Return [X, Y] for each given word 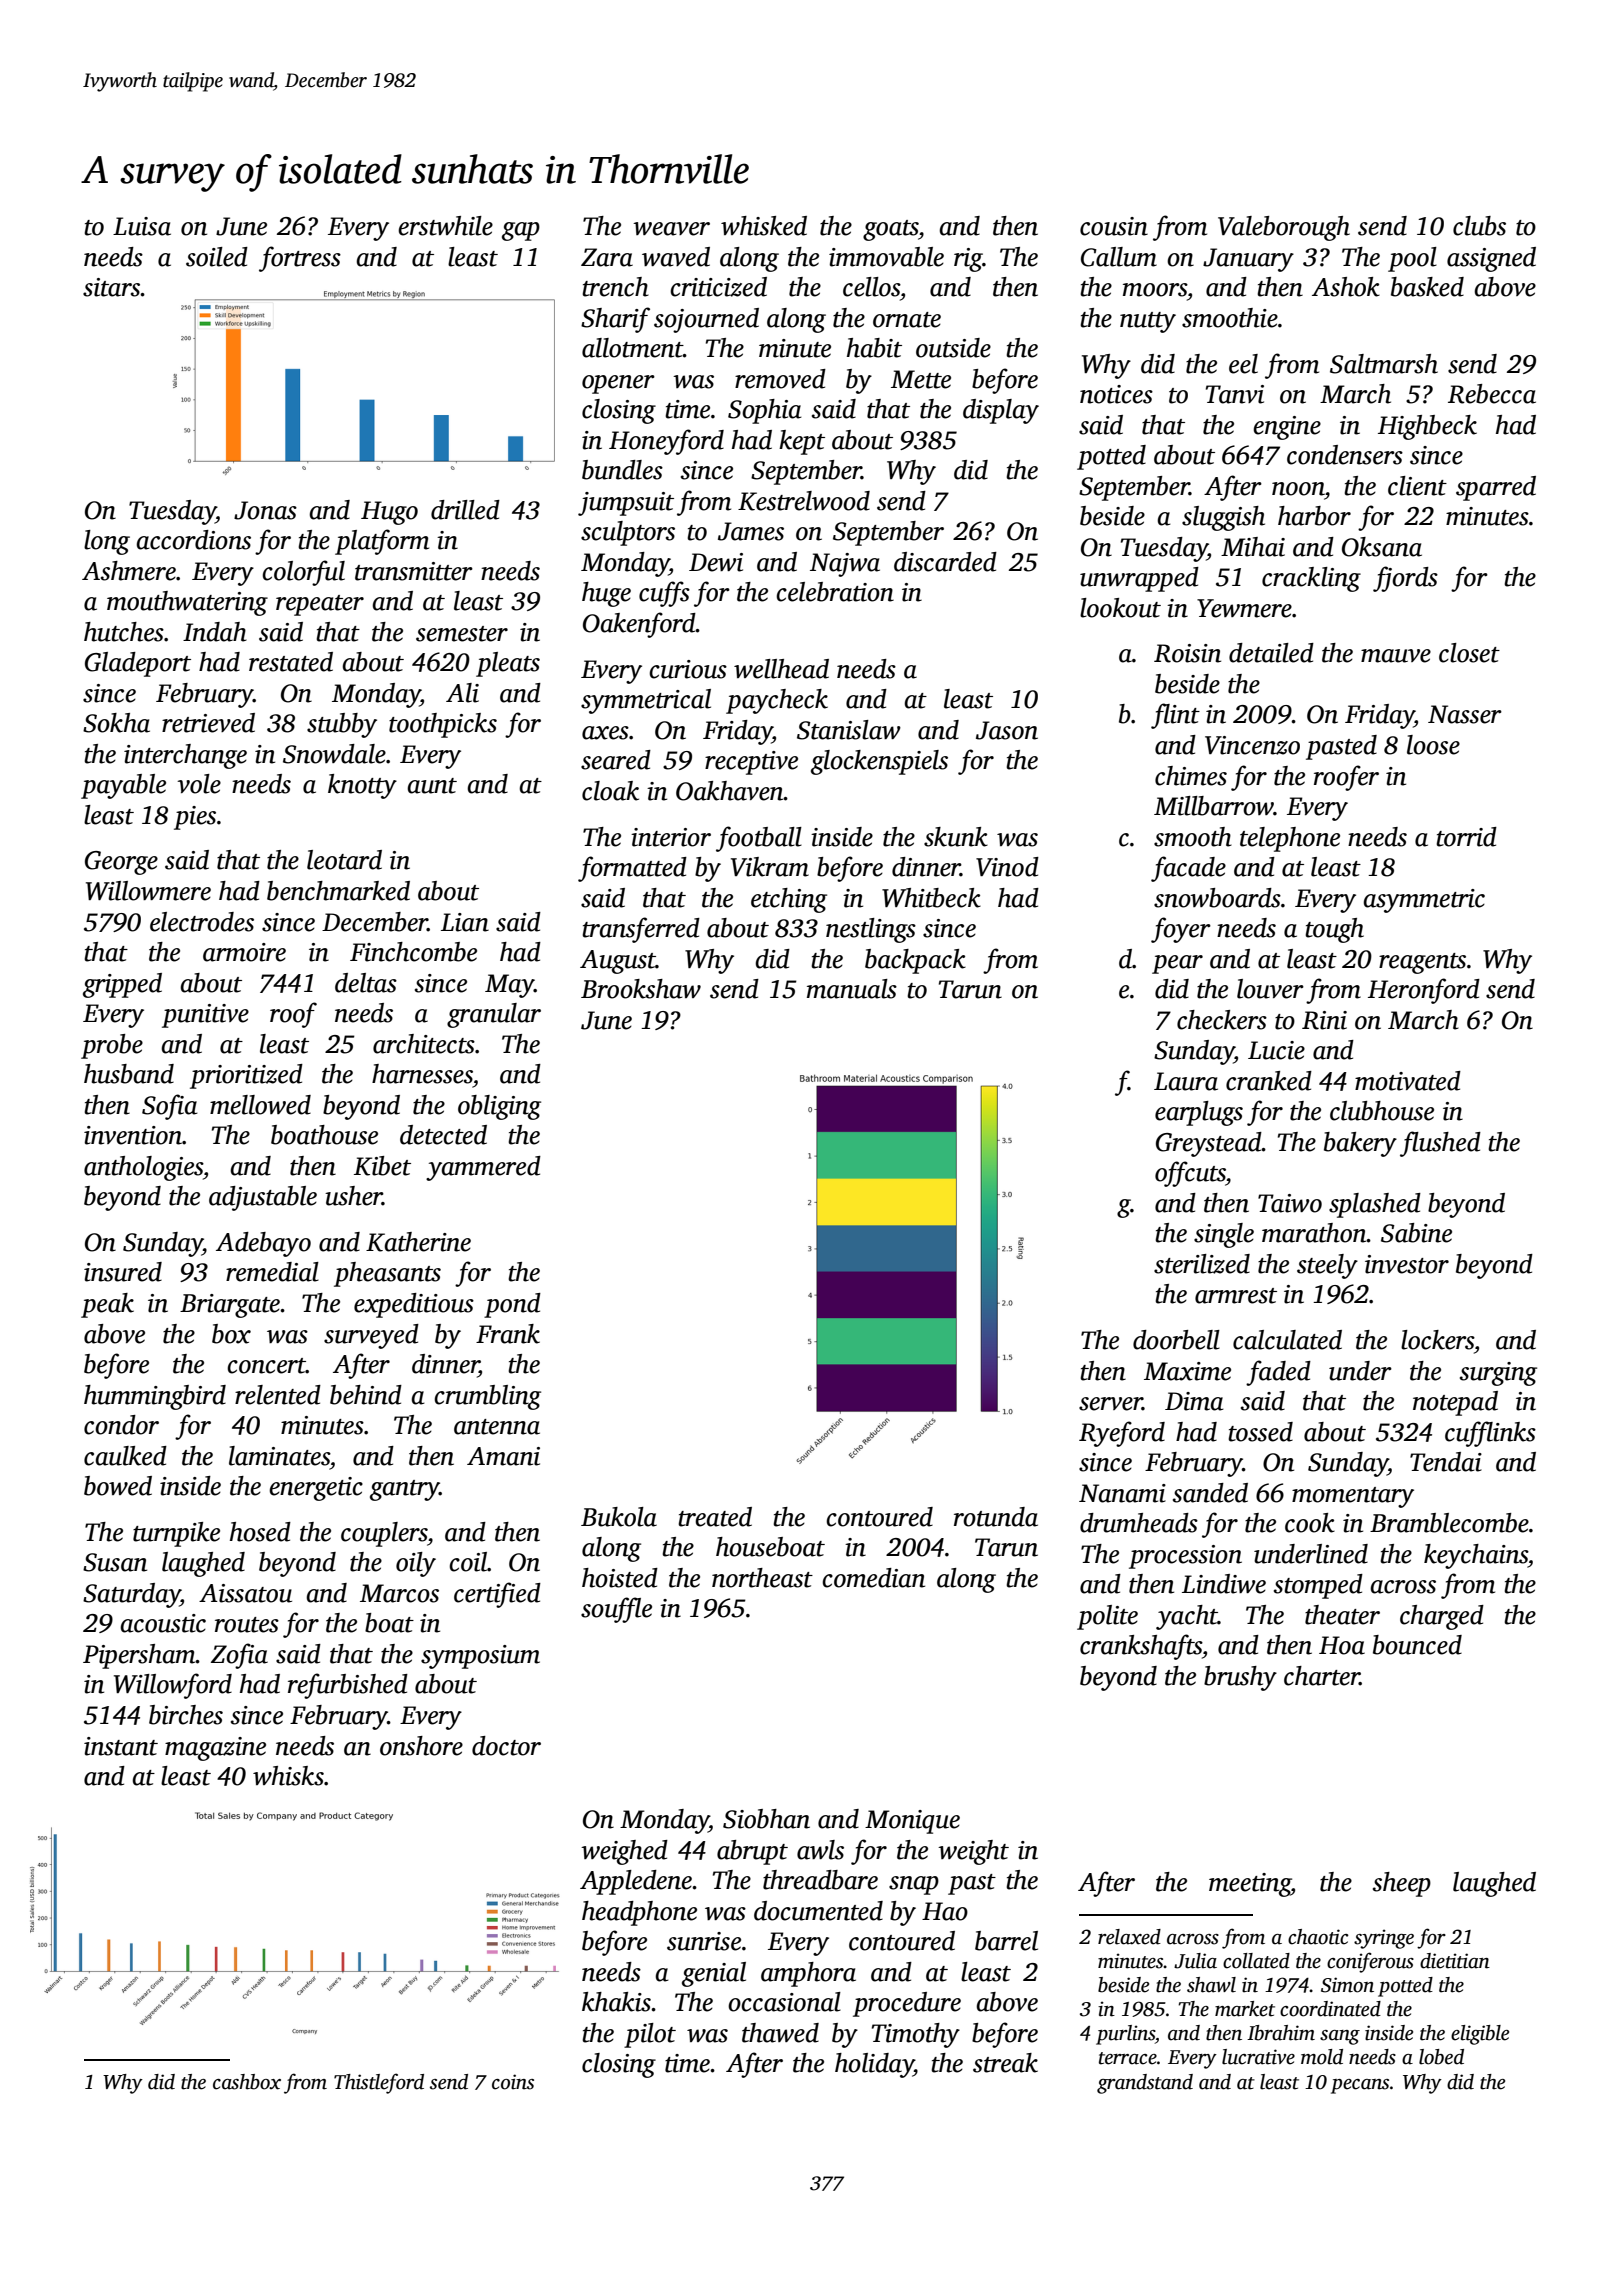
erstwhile [445, 226]
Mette [921, 379]
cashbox [247, 2082]
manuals [852, 989]
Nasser [1465, 714]
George [121, 863]
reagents [1422, 963]
